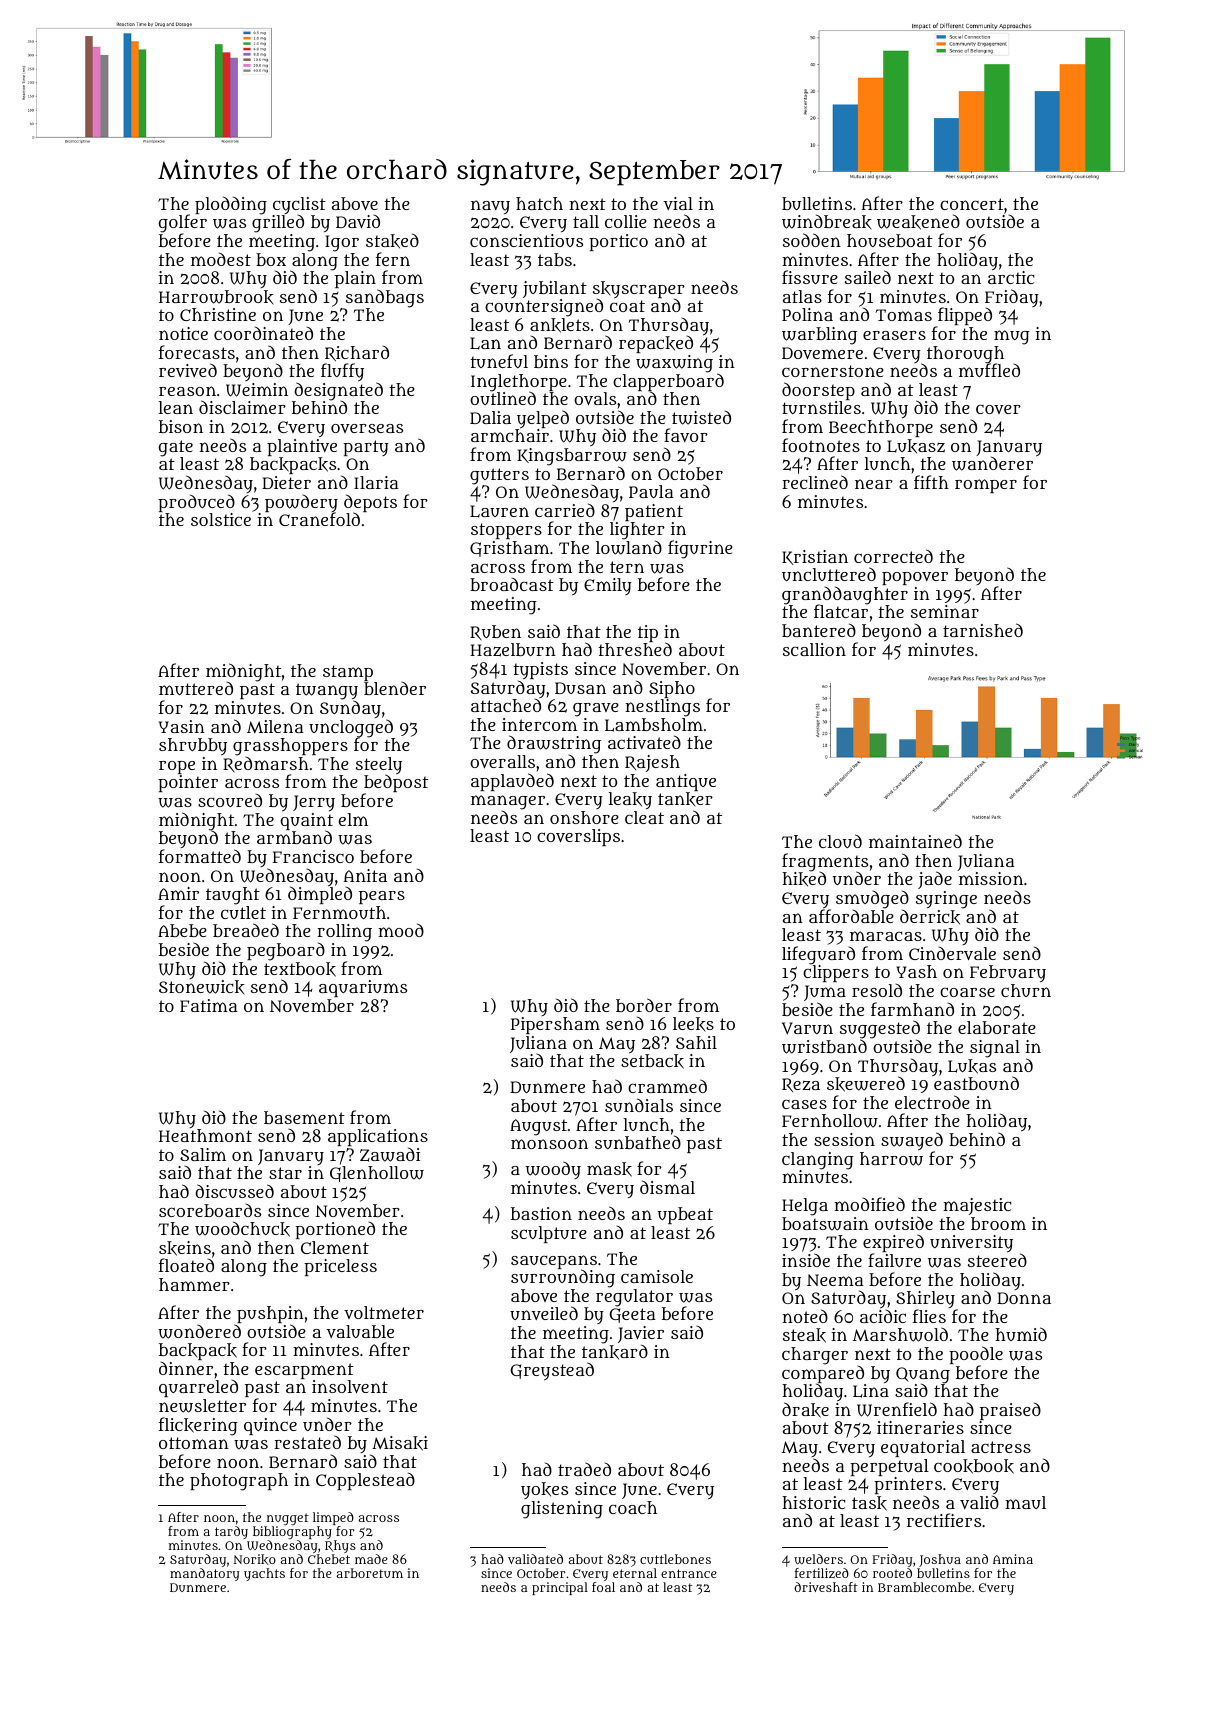 The height and width of the image is (1712, 1210). What do you see at coordinates (218, 314) in the image?
I see `Christine` at bounding box center [218, 314].
